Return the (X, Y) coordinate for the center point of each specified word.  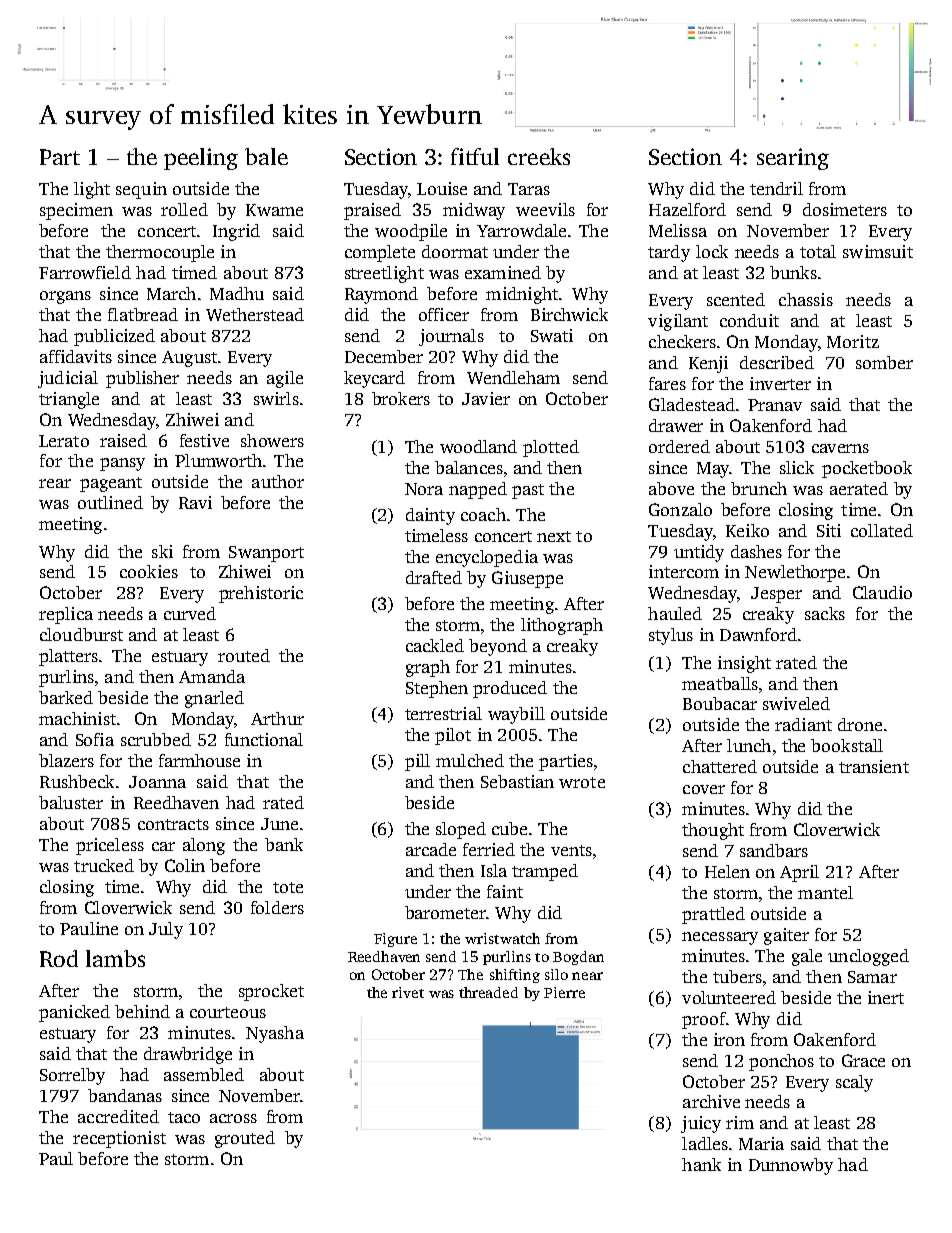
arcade (431, 849)
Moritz (853, 341)
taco (184, 1117)
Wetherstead (255, 314)
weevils (545, 209)
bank (284, 844)
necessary (720, 938)
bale (266, 156)
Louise (442, 188)
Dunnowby (791, 1166)
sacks (825, 613)
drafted (434, 577)
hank (701, 1164)
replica (66, 615)
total (818, 251)
